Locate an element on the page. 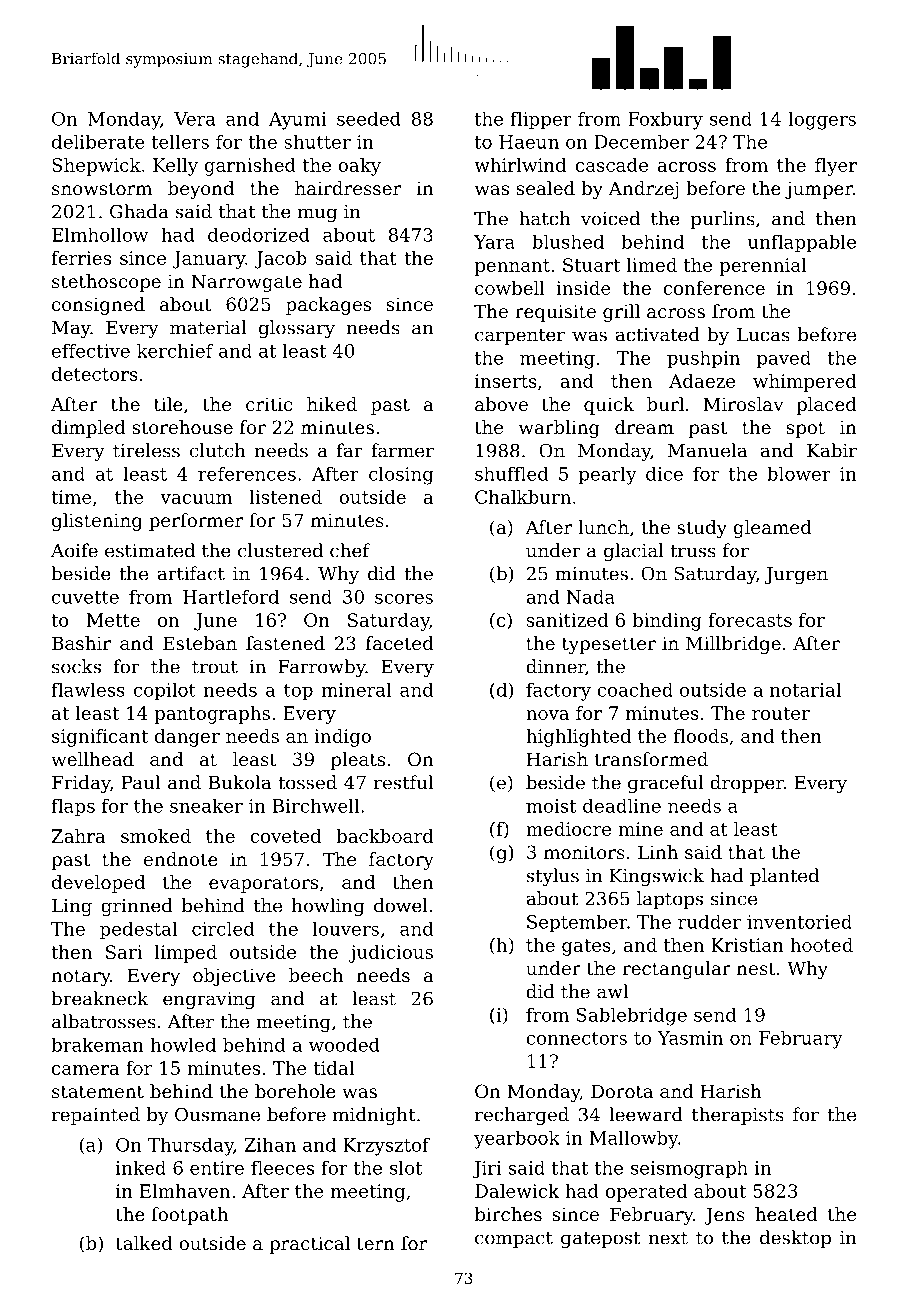 The width and height of the page is (908, 1316). Ayumi is located at coordinates (297, 121).
